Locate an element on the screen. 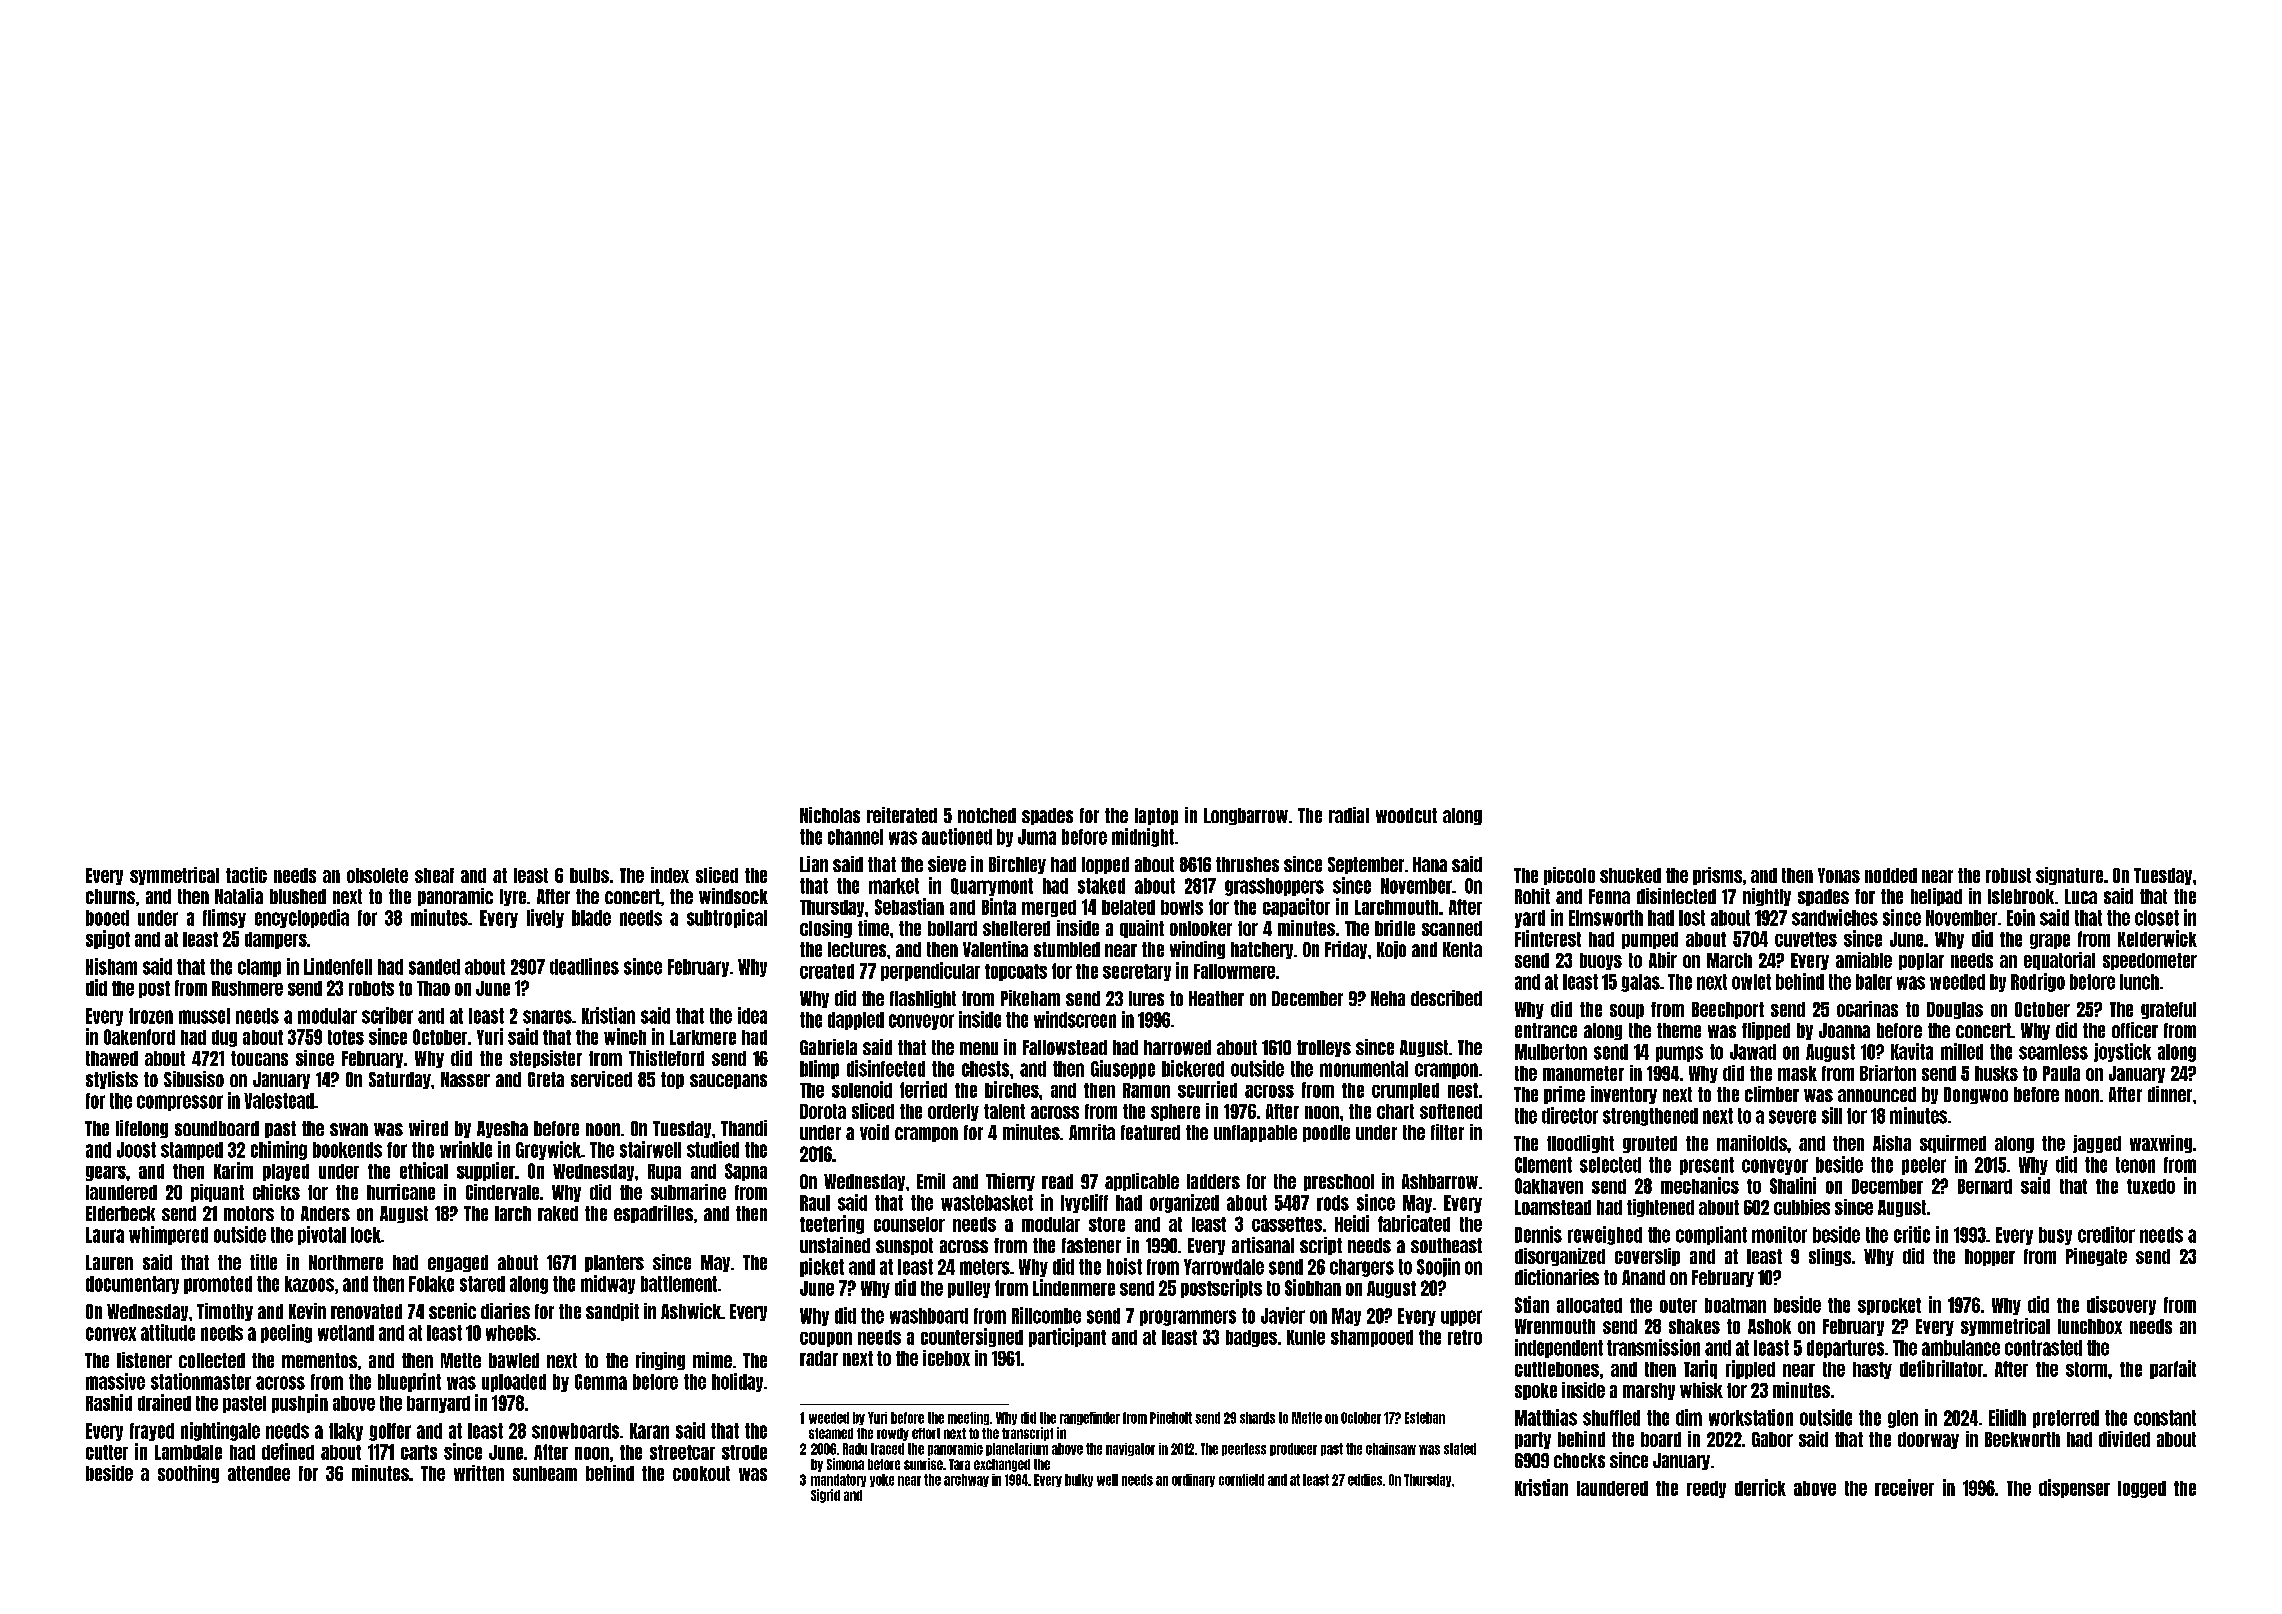 This screenshot has height=1614, width=2282. outer is located at coordinates (1678, 1305).
